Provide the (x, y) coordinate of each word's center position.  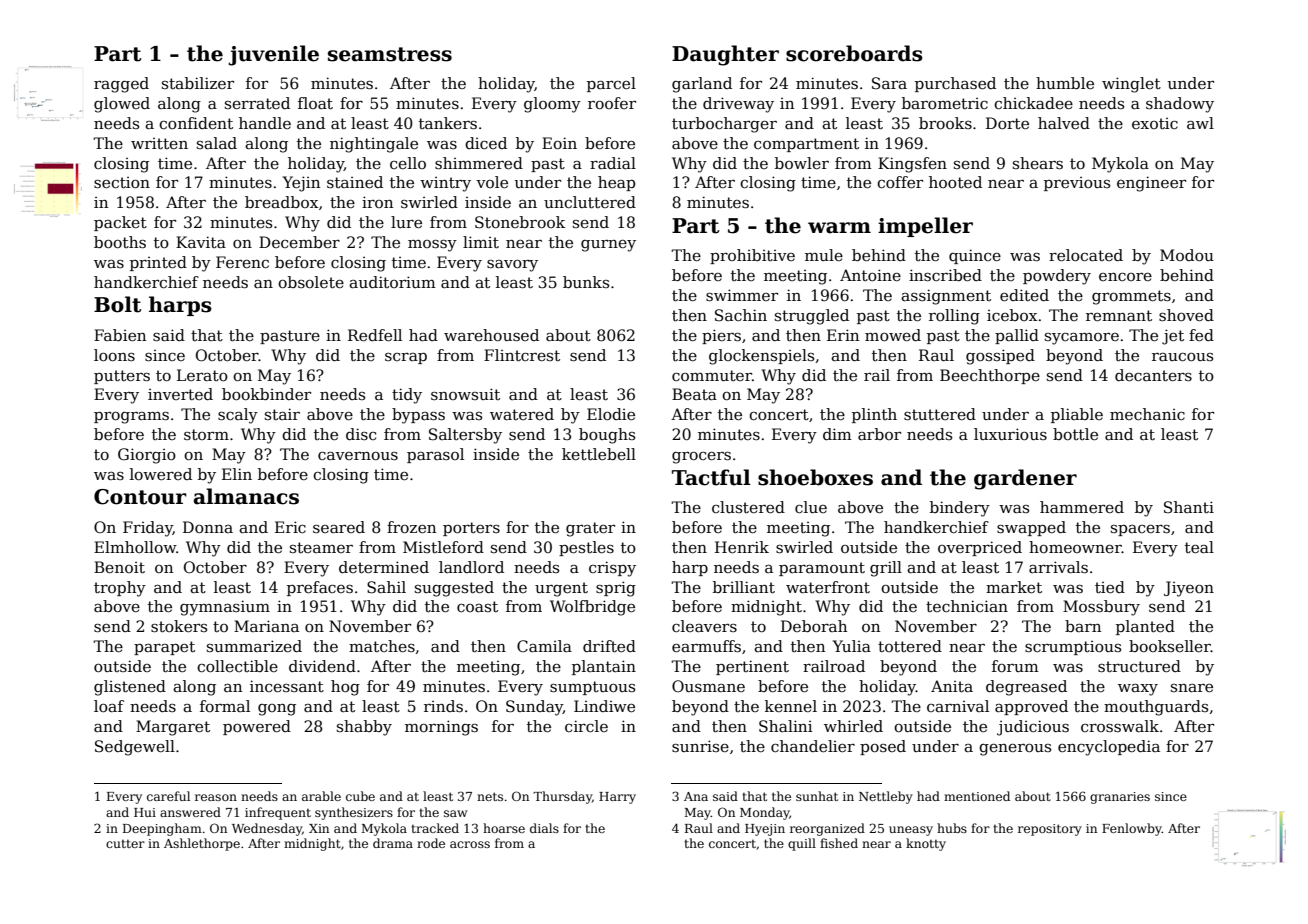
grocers (701, 458)
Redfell (375, 335)
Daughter (725, 55)
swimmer (742, 295)
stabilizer (198, 83)
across (470, 844)
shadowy (1180, 105)
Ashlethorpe (202, 844)
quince (975, 256)
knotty (926, 844)
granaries (1120, 798)
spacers (1140, 530)
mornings (441, 728)
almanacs (246, 496)
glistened (130, 688)
